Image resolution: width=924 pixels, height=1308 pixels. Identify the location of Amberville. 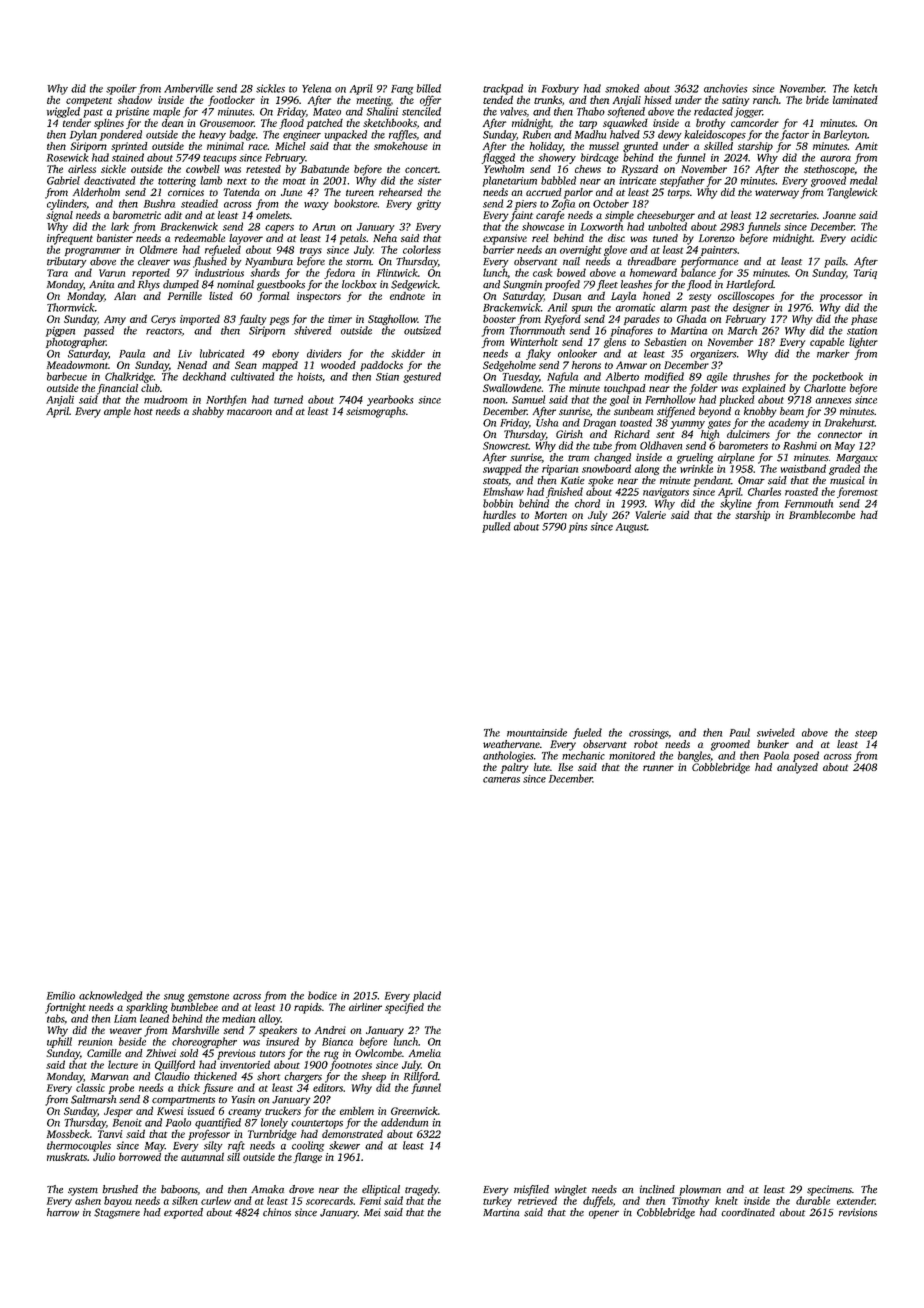
(188, 88).
